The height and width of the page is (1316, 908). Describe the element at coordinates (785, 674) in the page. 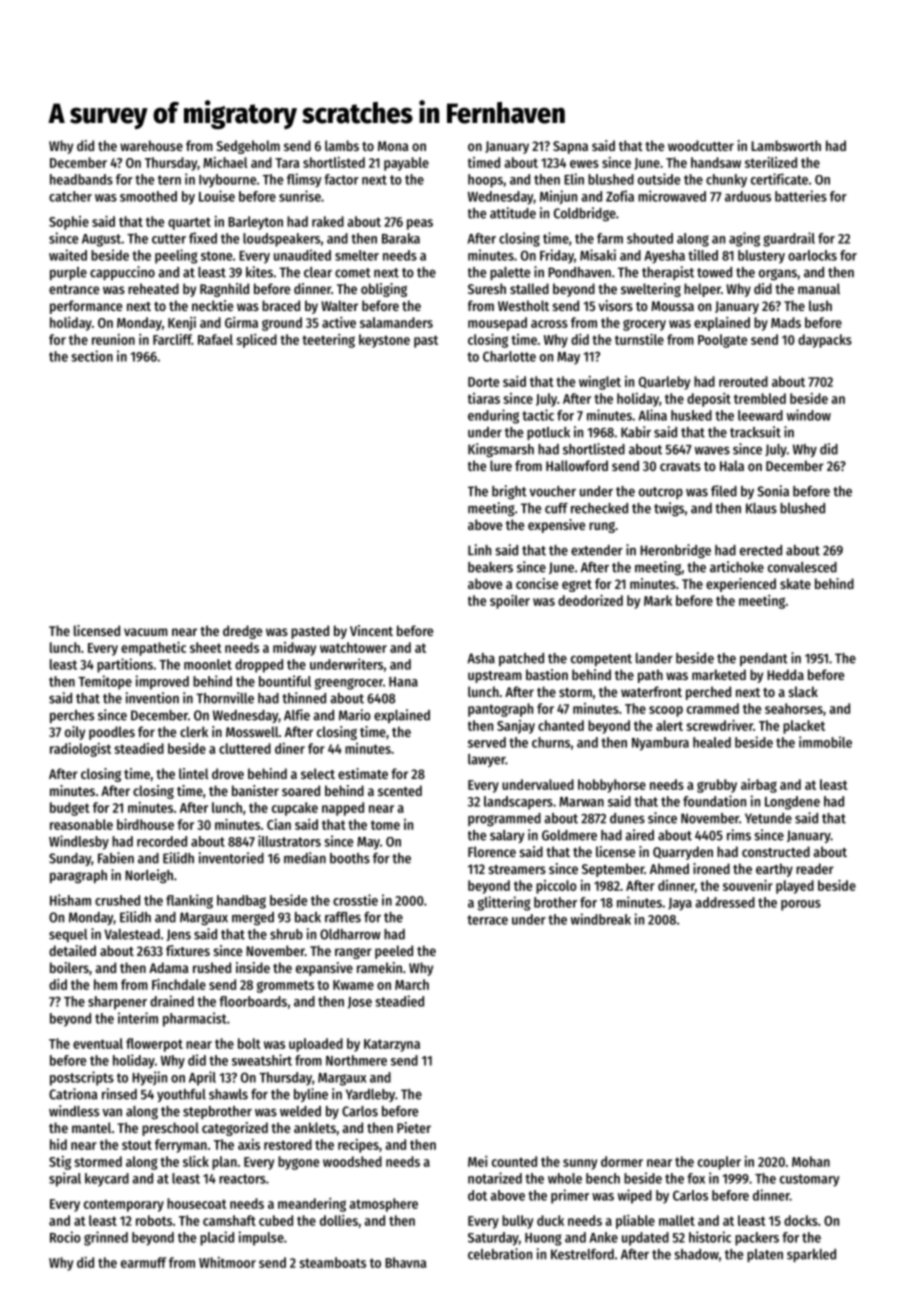

I see `Hedda` at that location.
